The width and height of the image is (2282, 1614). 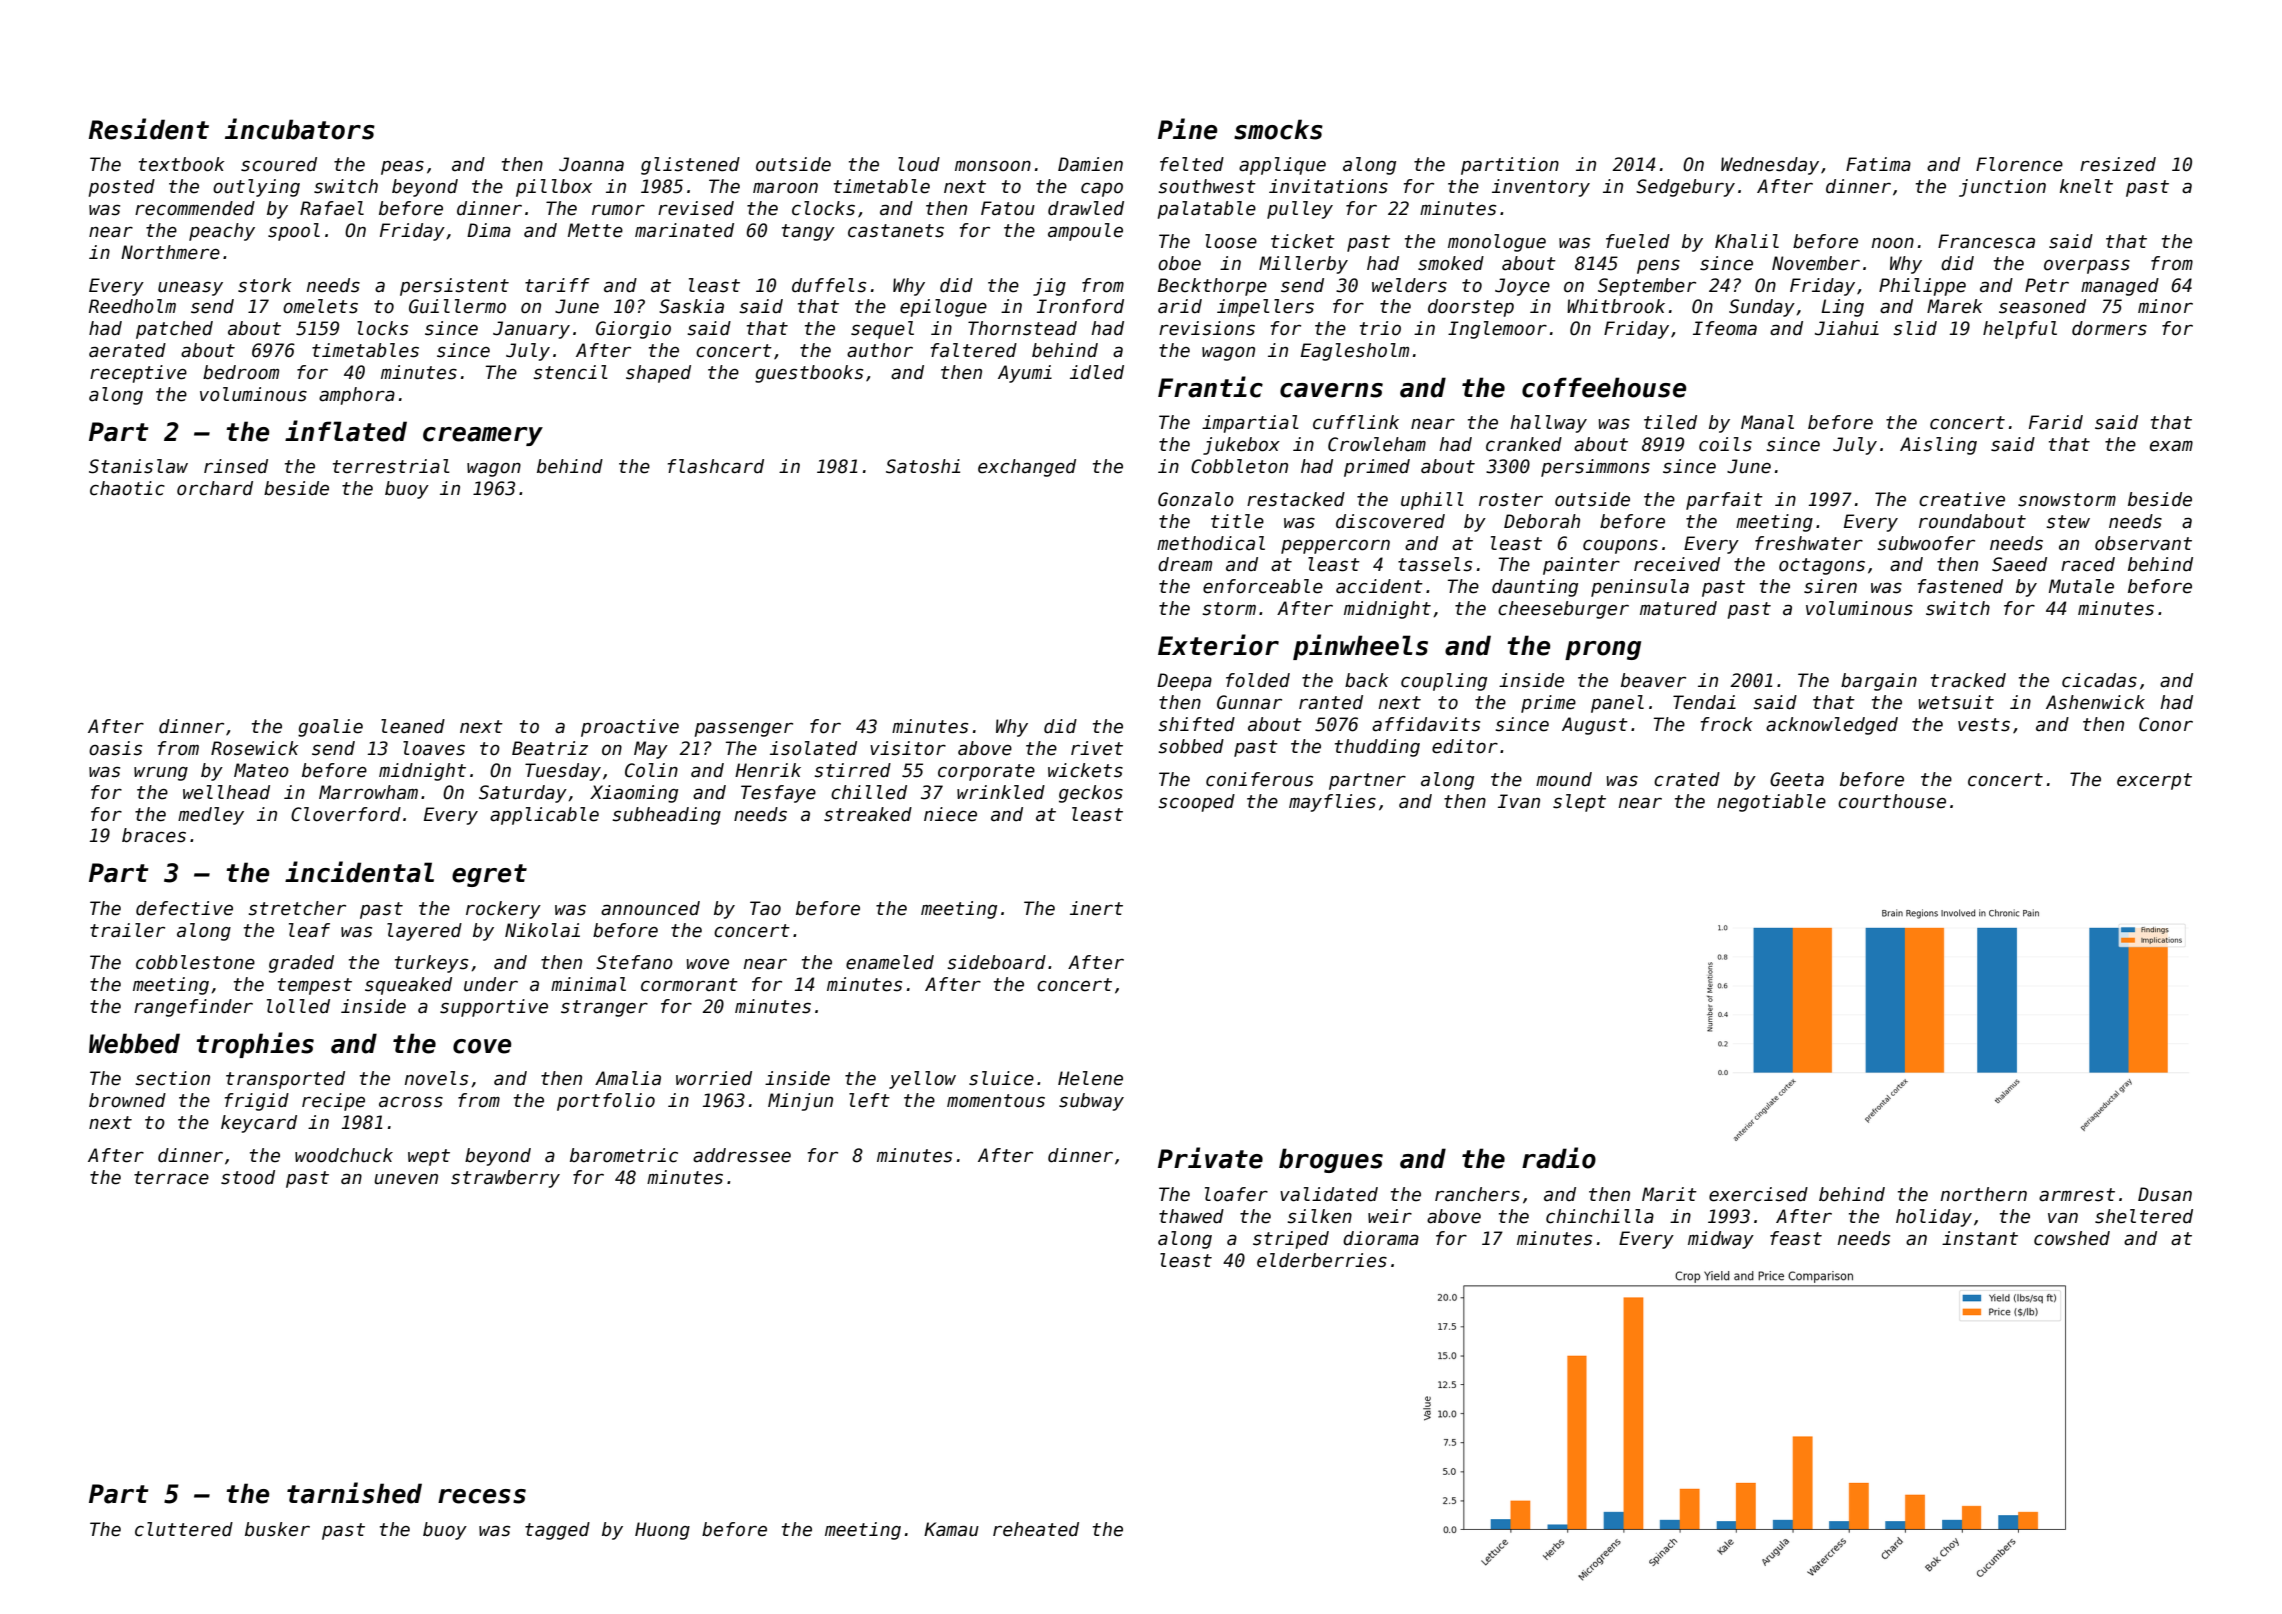 What do you see at coordinates (1687, 779) in the image?
I see `crated` at bounding box center [1687, 779].
